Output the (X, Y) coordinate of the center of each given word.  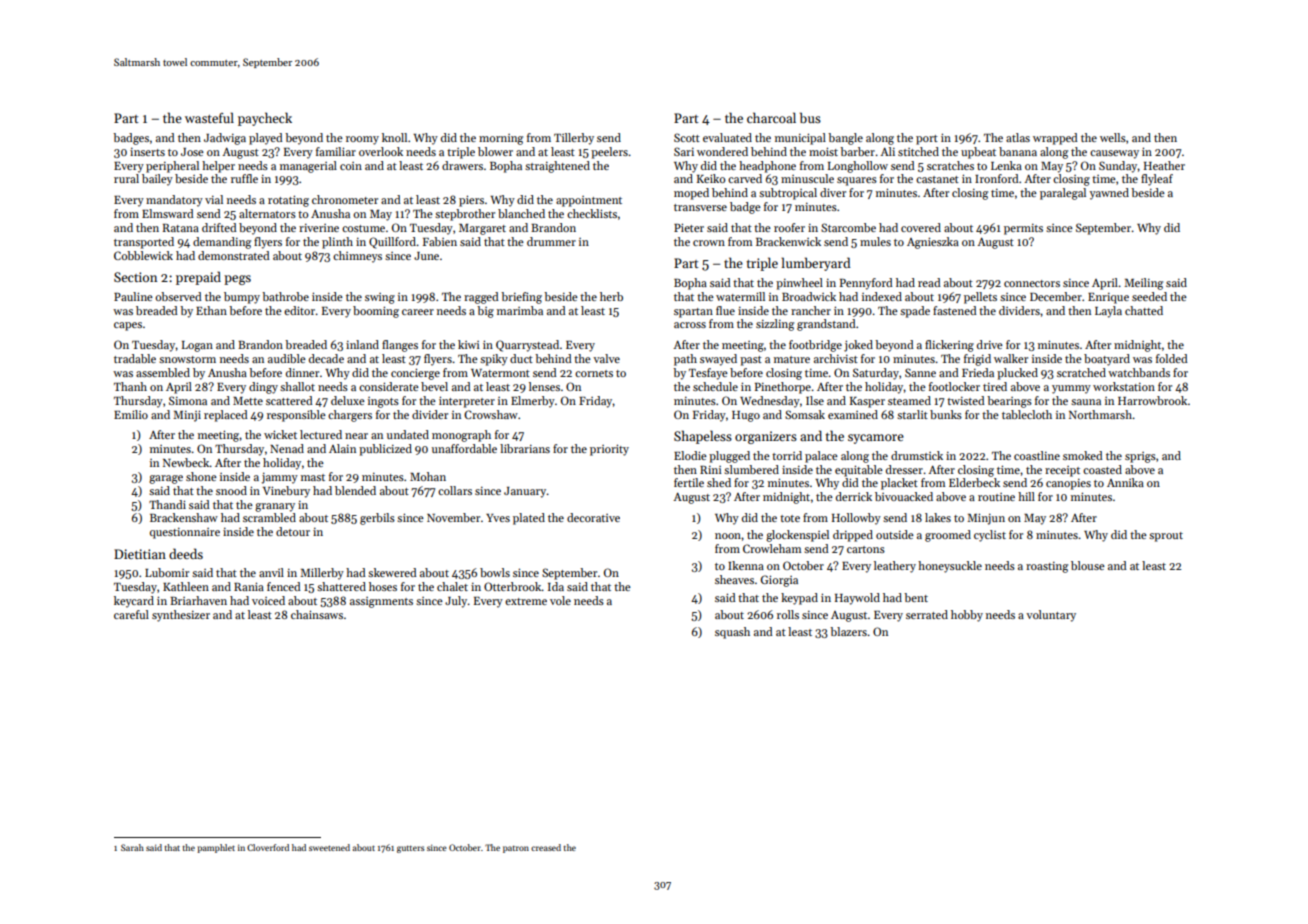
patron (516, 849)
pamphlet (216, 848)
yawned (1109, 194)
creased (546, 847)
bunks (946, 414)
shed (719, 482)
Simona (188, 400)
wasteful (209, 117)
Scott (687, 137)
